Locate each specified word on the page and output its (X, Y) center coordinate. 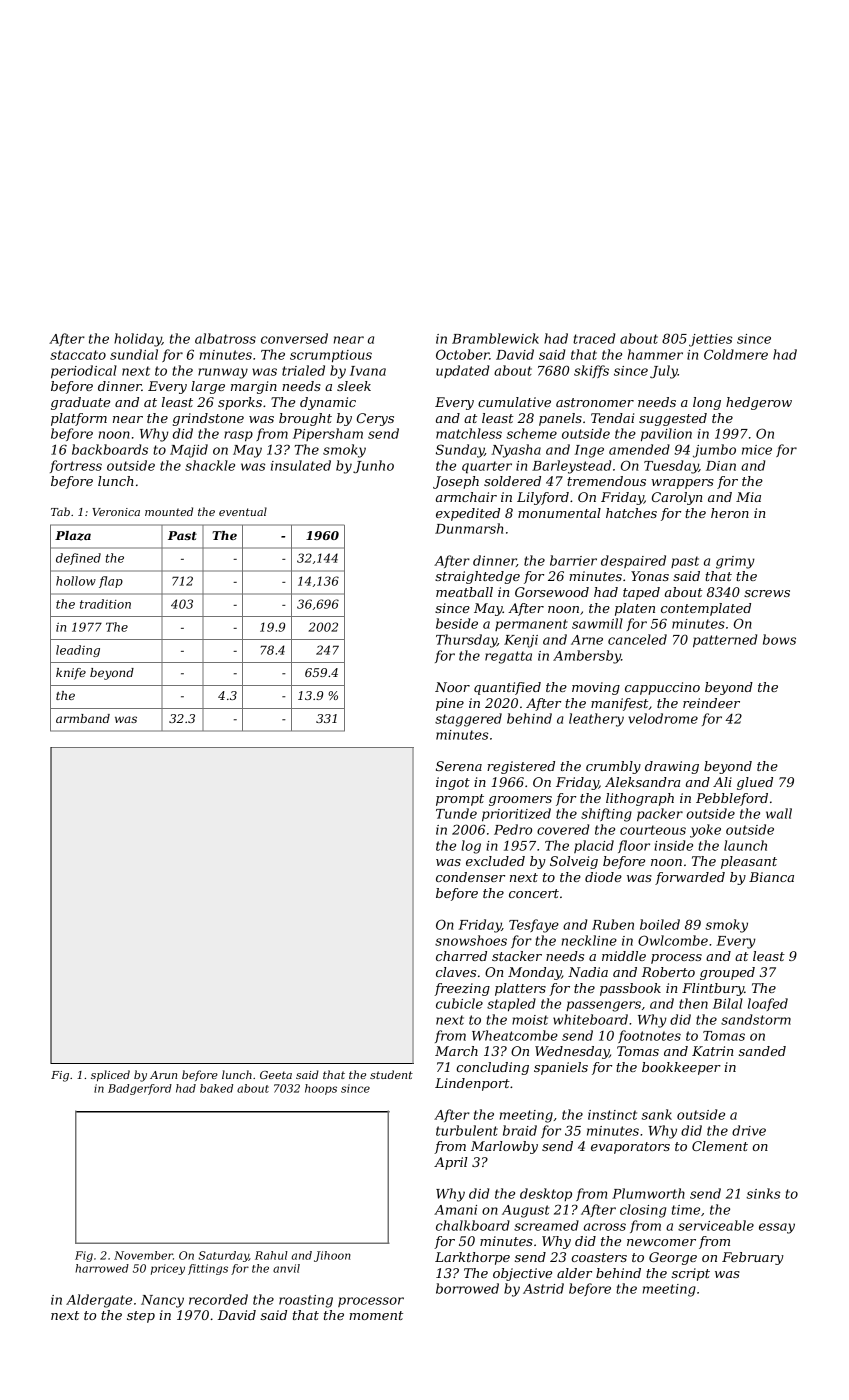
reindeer (711, 703)
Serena (459, 766)
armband (83, 718)
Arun (163, 1075)
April (451, 1163)
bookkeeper (681, 1068)
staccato (78, 355)
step (141, 1317)
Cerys (375, 419)
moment (376, 1315)
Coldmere (736, 354)
